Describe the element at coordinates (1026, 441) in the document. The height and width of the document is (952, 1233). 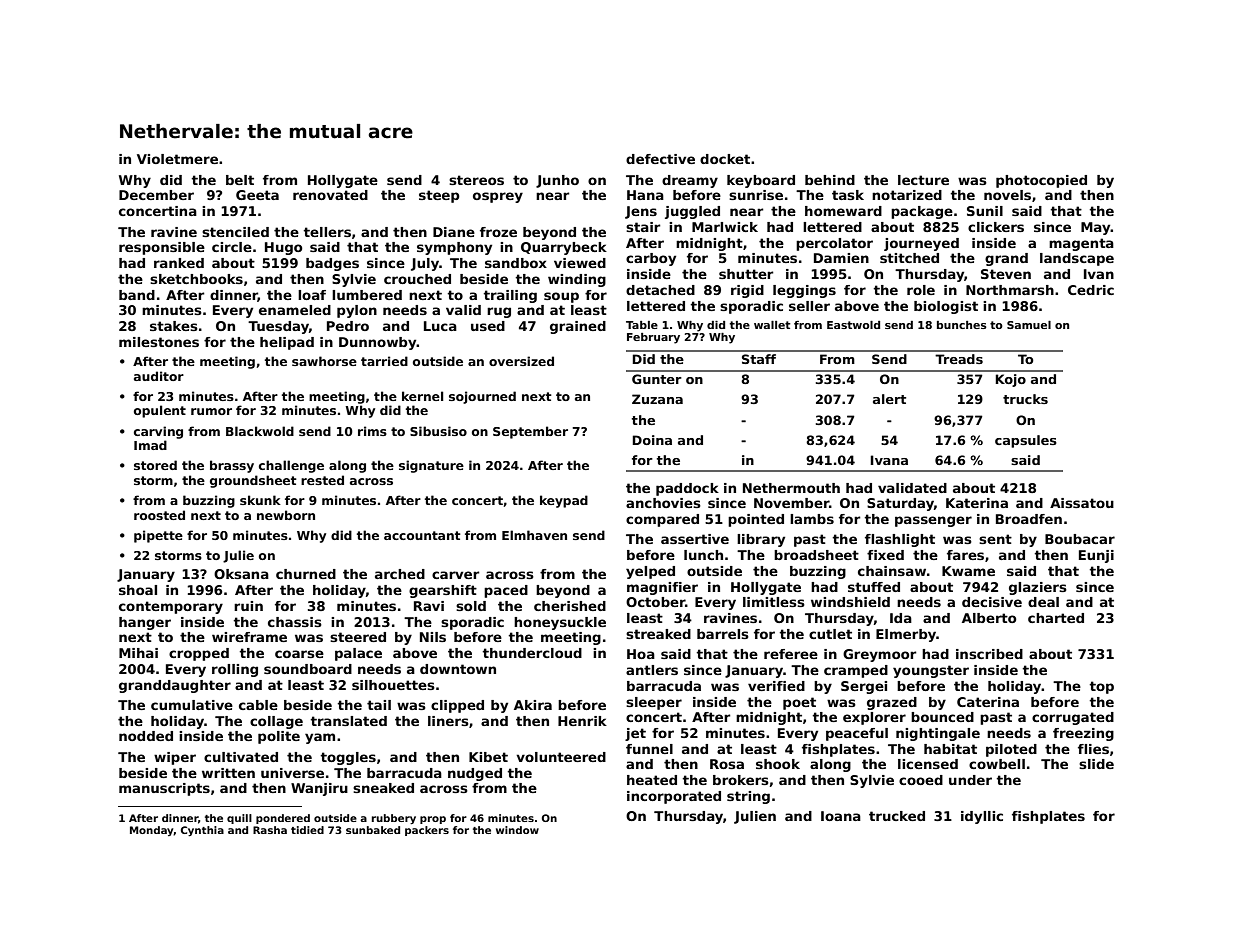
I see `capsules` at that location.
